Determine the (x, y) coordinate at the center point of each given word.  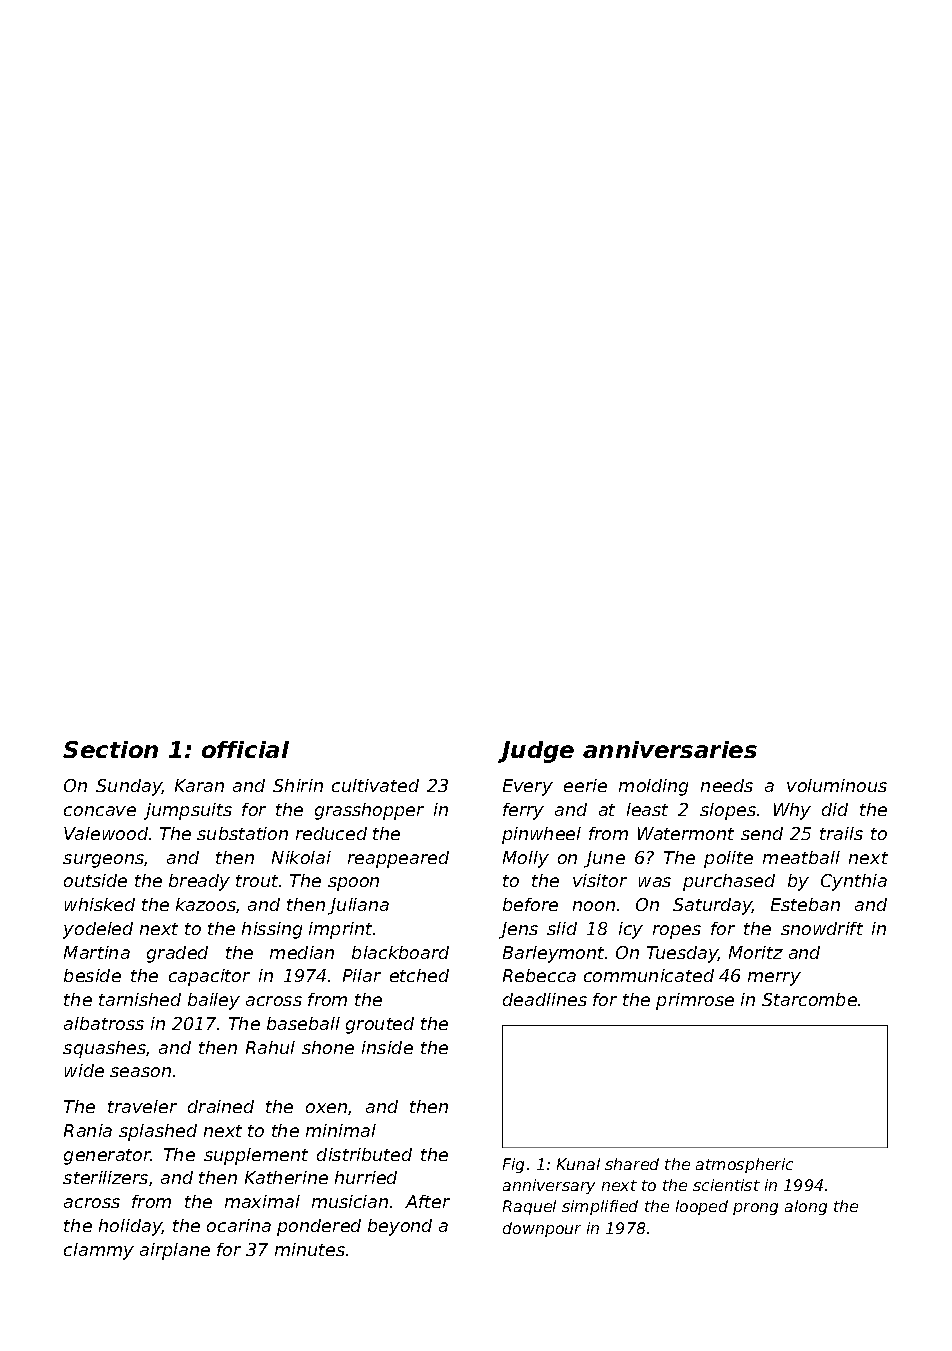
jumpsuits (188, 811)
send (762, 833)
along (806, 1207)
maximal (262, 1201)
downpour (542, 1229)
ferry (523, 811)
